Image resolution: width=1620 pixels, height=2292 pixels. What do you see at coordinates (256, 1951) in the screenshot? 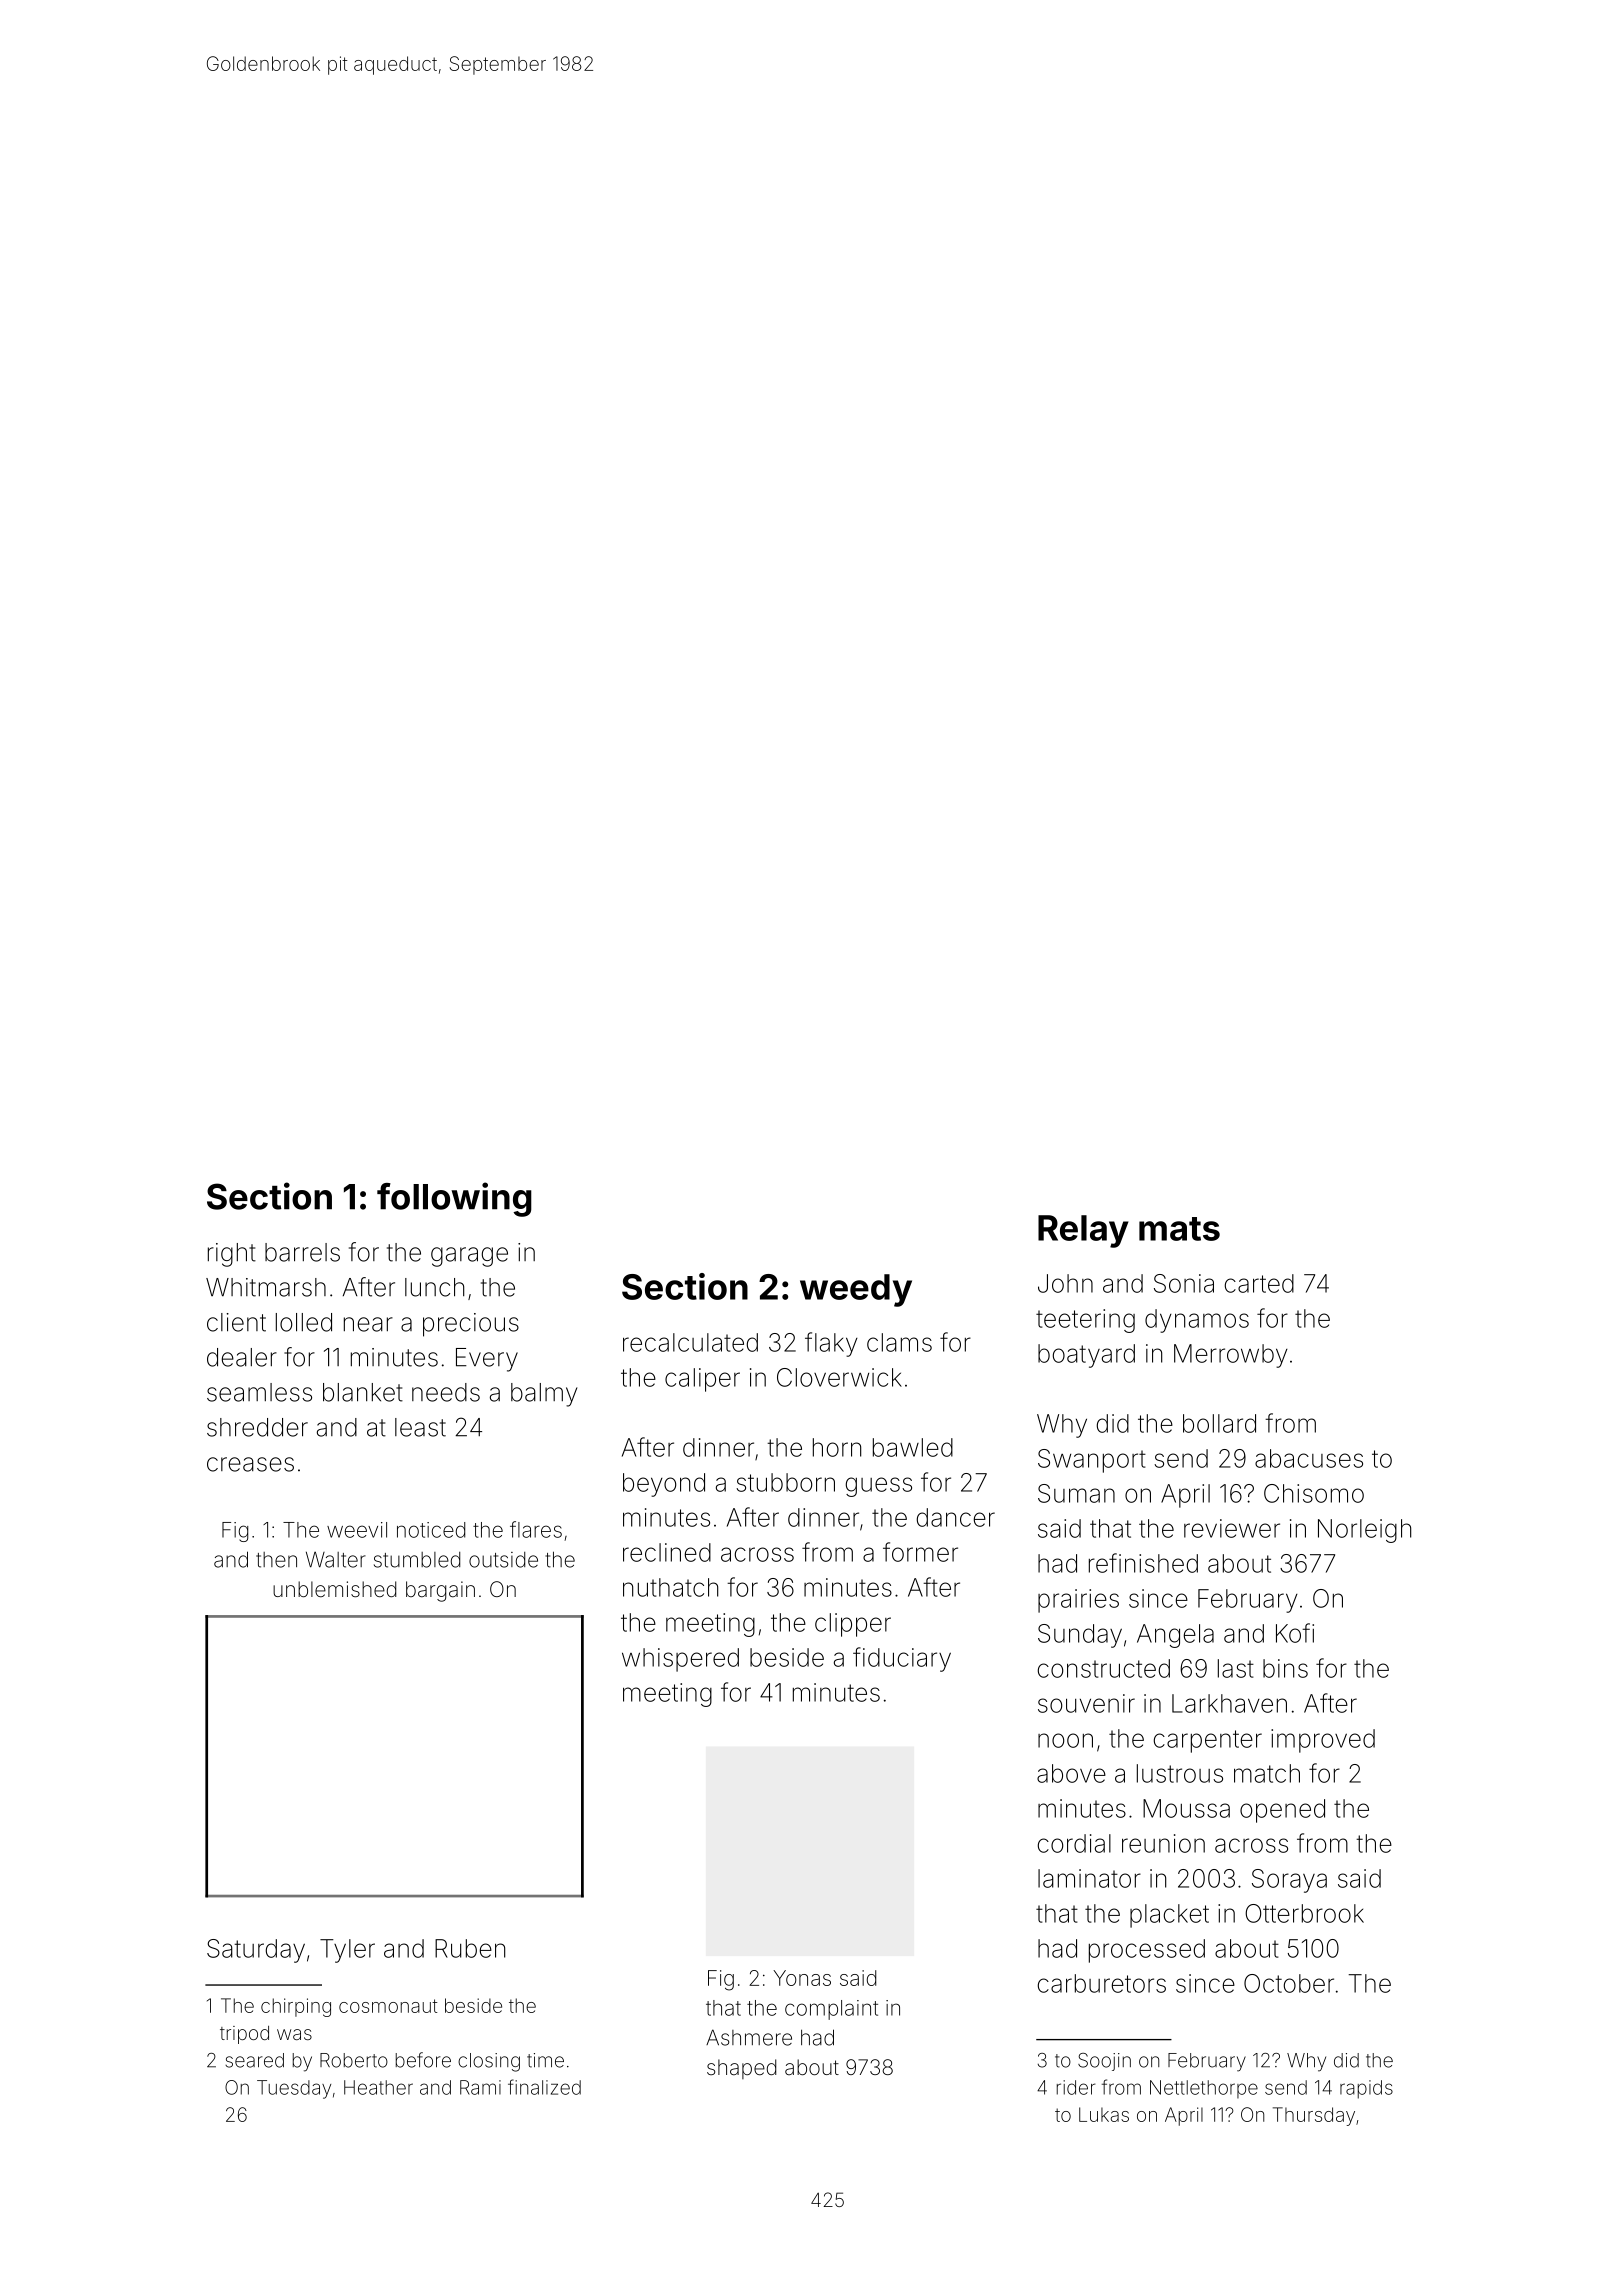
I see `Saturday` at bounding box center [256, 1951].
